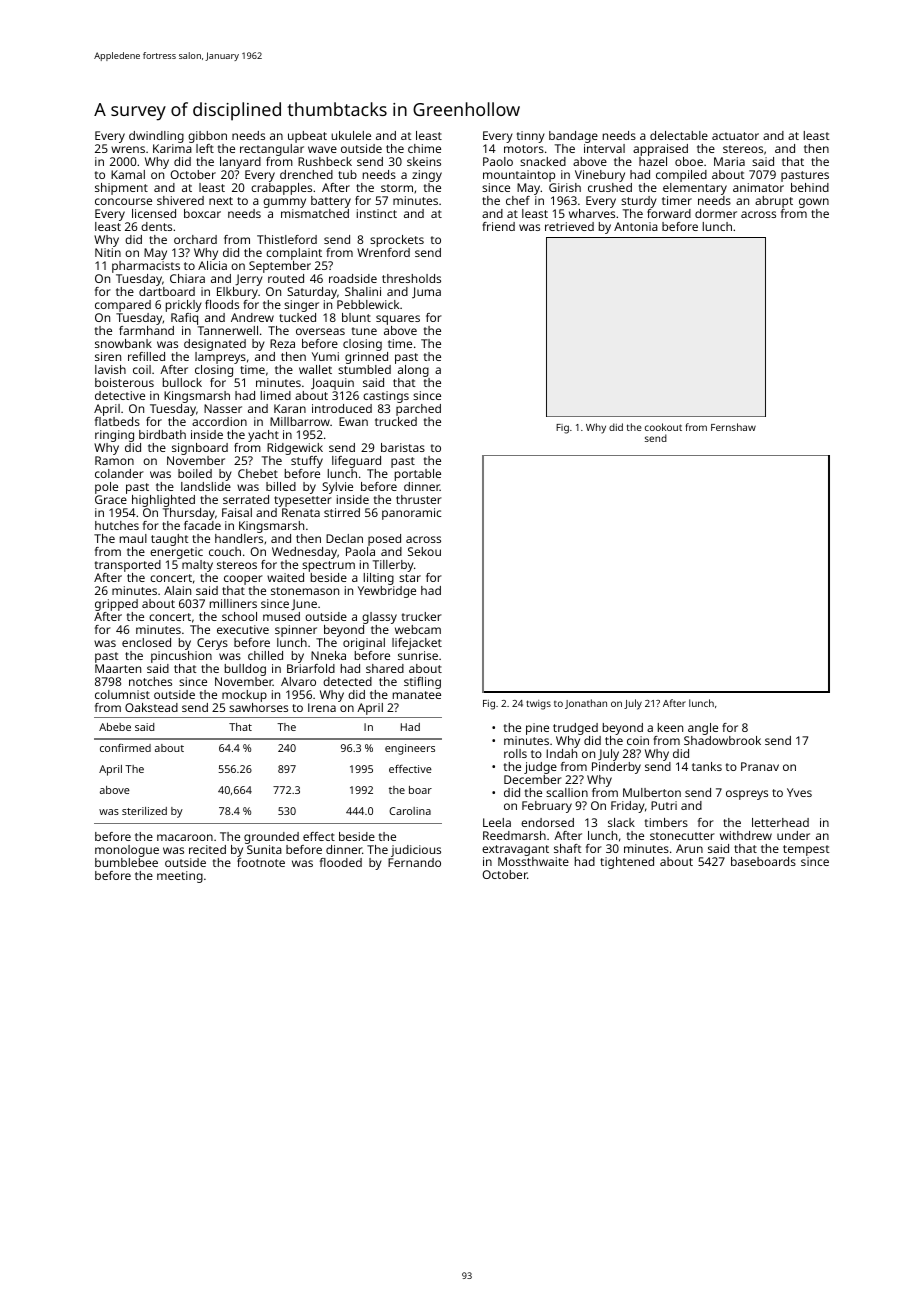  Describe the element at coordinates (403, 447) in the screenshot. I see `baristas` at that location.
